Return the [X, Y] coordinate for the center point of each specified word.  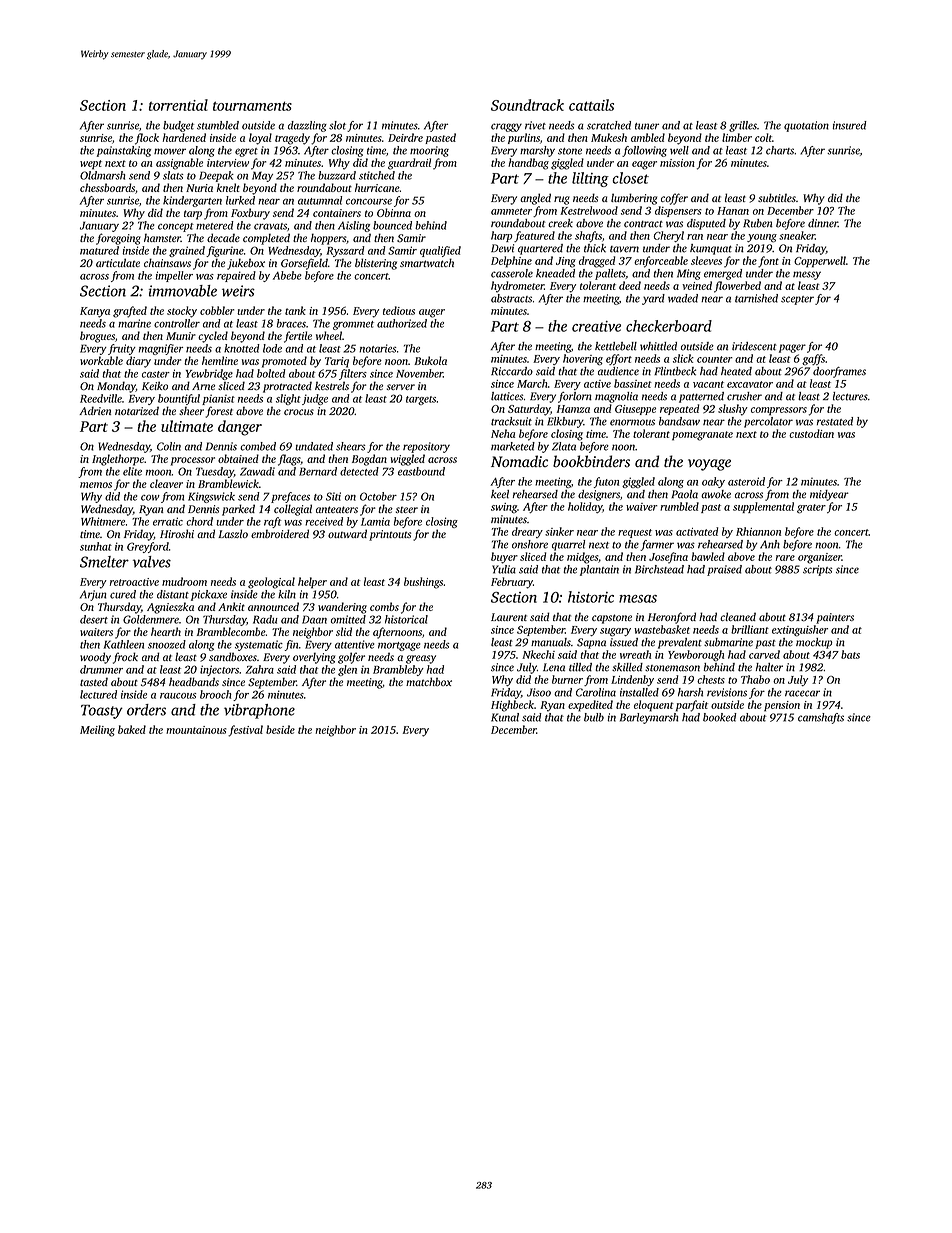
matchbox [429, 681]
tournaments [252, 106]
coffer [674, 199]
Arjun [93, 595]
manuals [551, 642]
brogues [97, 337]
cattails [591, 105]
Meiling [97, 731]
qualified [440, 251]
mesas [638, 599]
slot [337, 125]
